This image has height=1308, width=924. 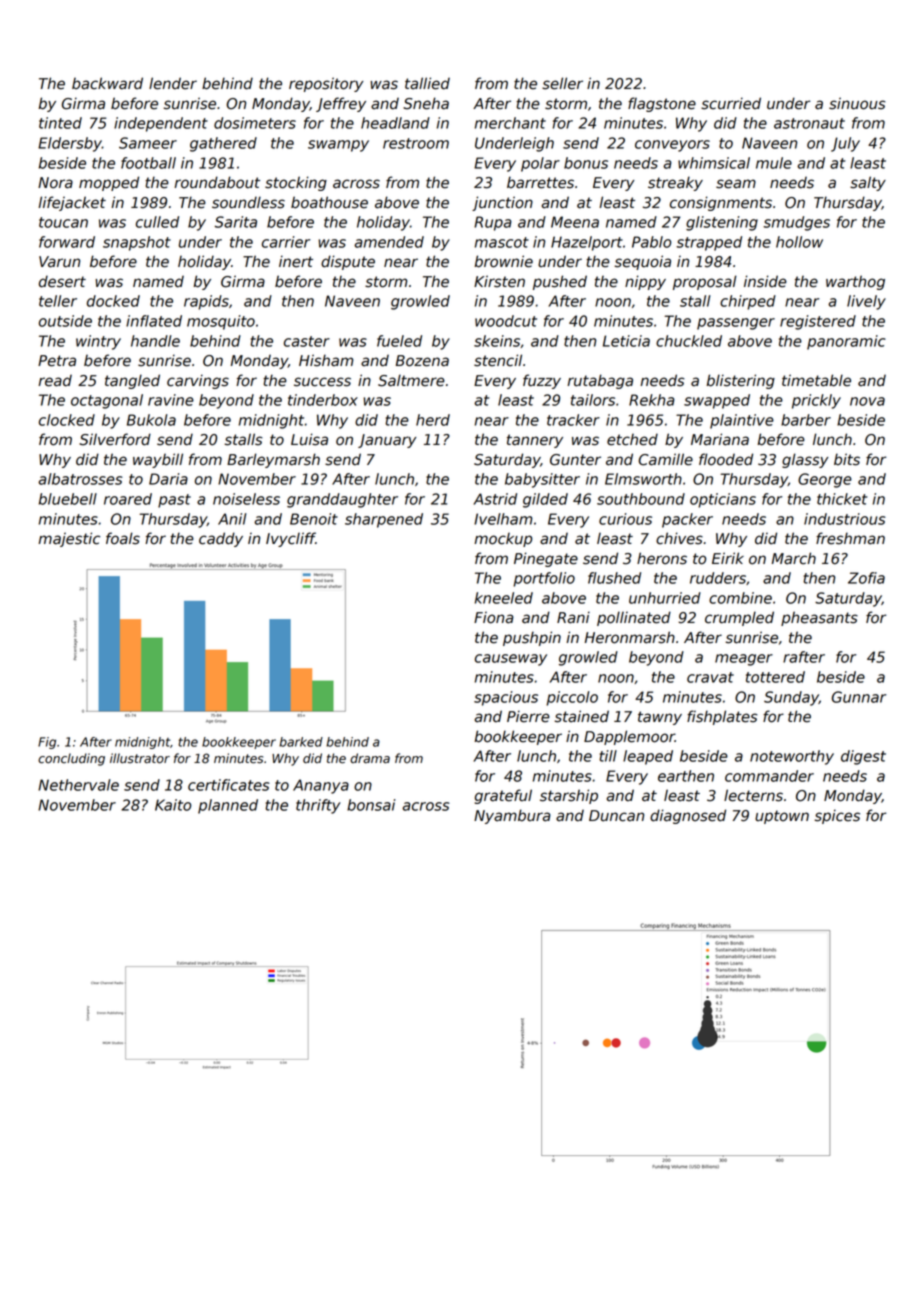 I want to click on backward, so click(x=107, y=83).
